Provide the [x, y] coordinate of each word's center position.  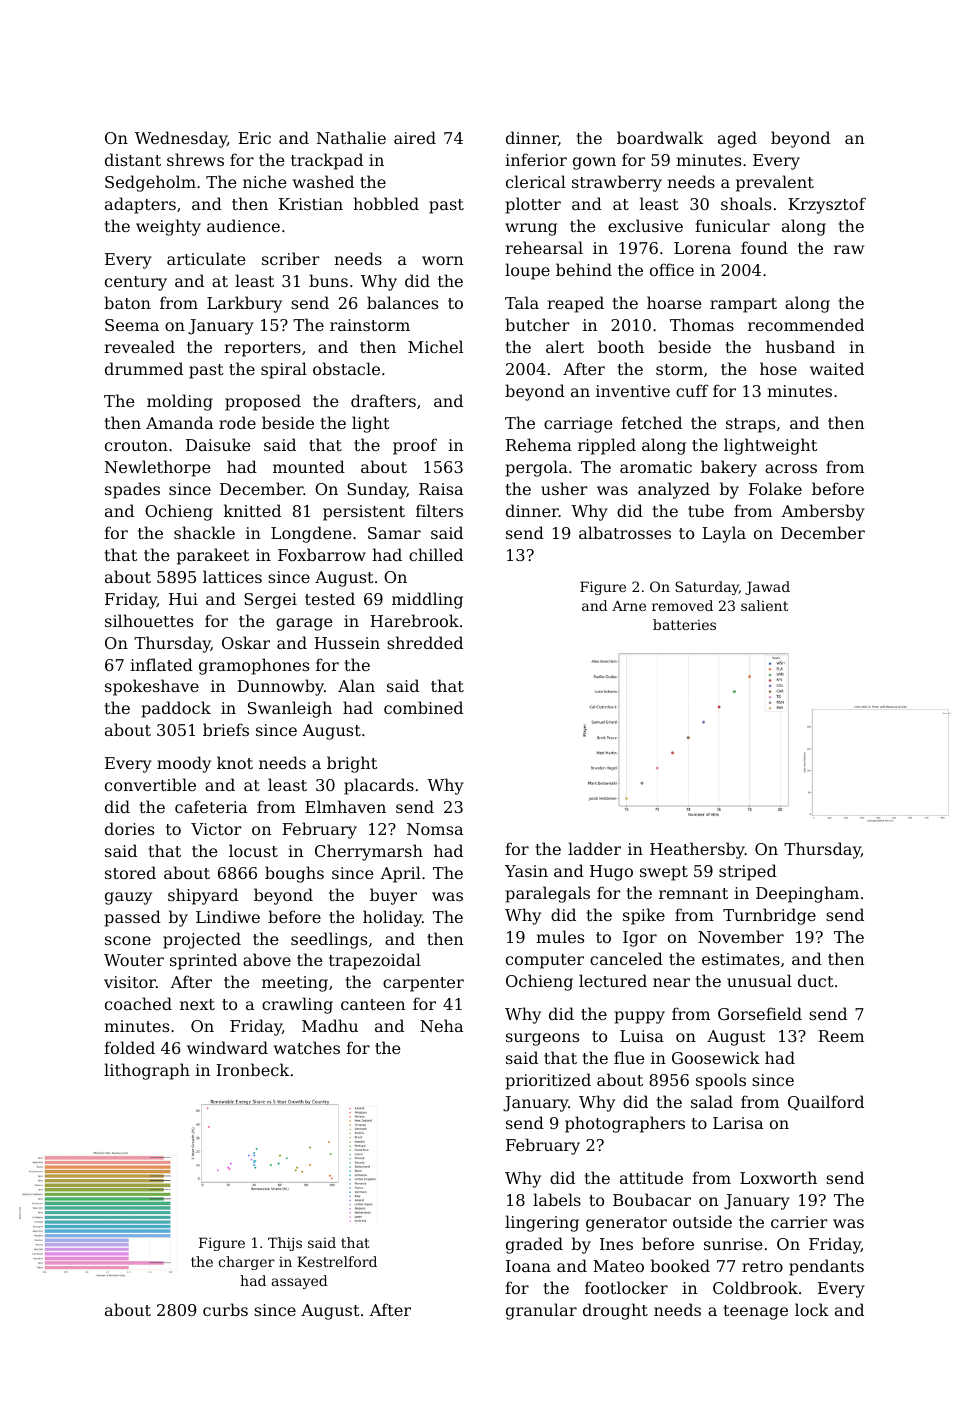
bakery [729, 468]
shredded [425, 642]
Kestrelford [337, 1261]
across [791, 468]
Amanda [179, 422]
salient [764, 605]
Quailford [826, 1103]
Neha [441, 1025]
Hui [183, 599]
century [136, 283]
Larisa [738, 1123]
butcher [537, 324]
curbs [225, 1309]
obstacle [346, 368]
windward [227, 1047]
